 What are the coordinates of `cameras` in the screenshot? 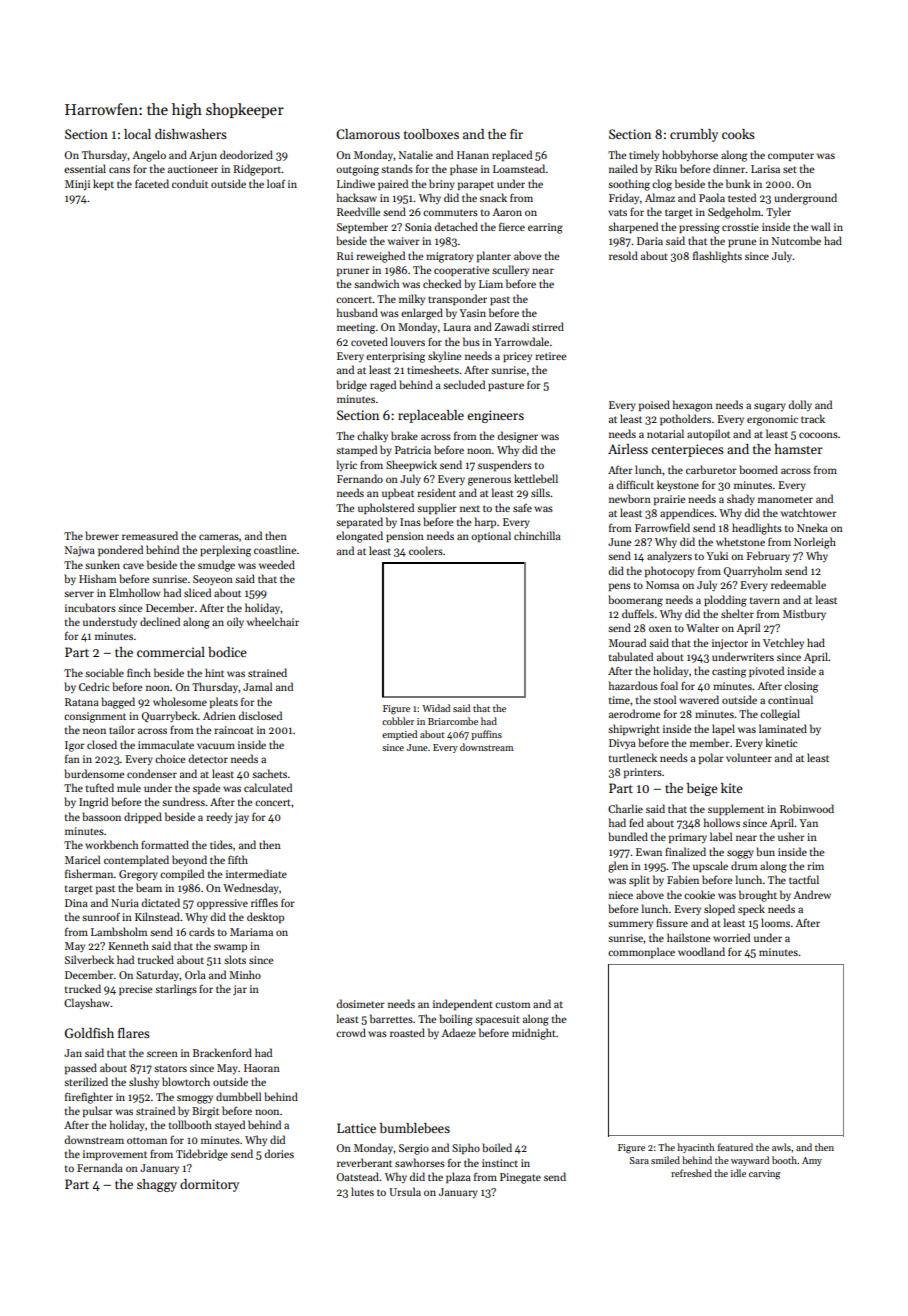 It's located at (219, 537).
